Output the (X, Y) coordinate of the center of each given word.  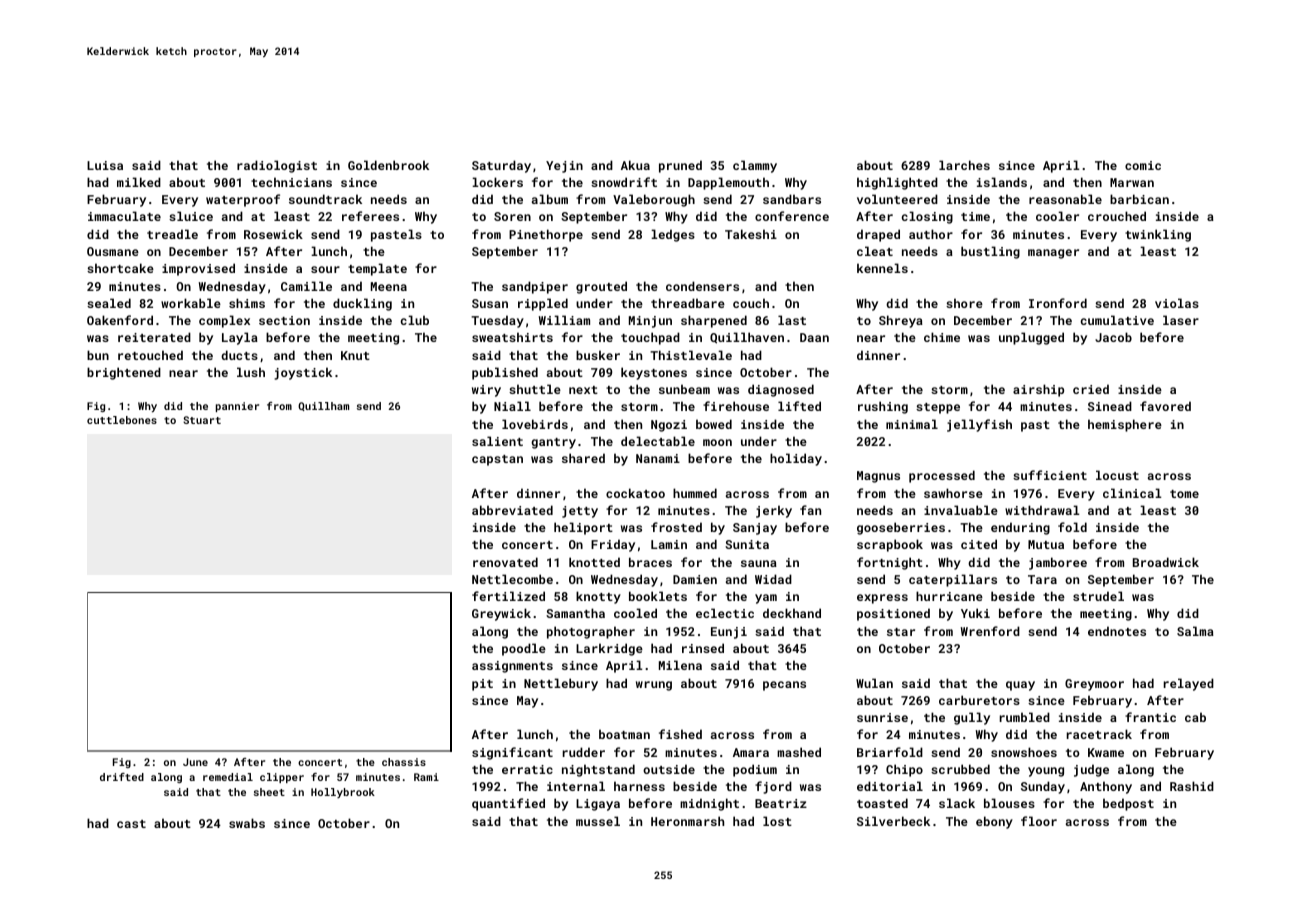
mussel (598, 821)
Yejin (564, 167)
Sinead (1110, 406)
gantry (553, 443)
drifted (122, 777)
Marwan (1132, 182)
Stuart (202, 420)
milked (139, 182)
